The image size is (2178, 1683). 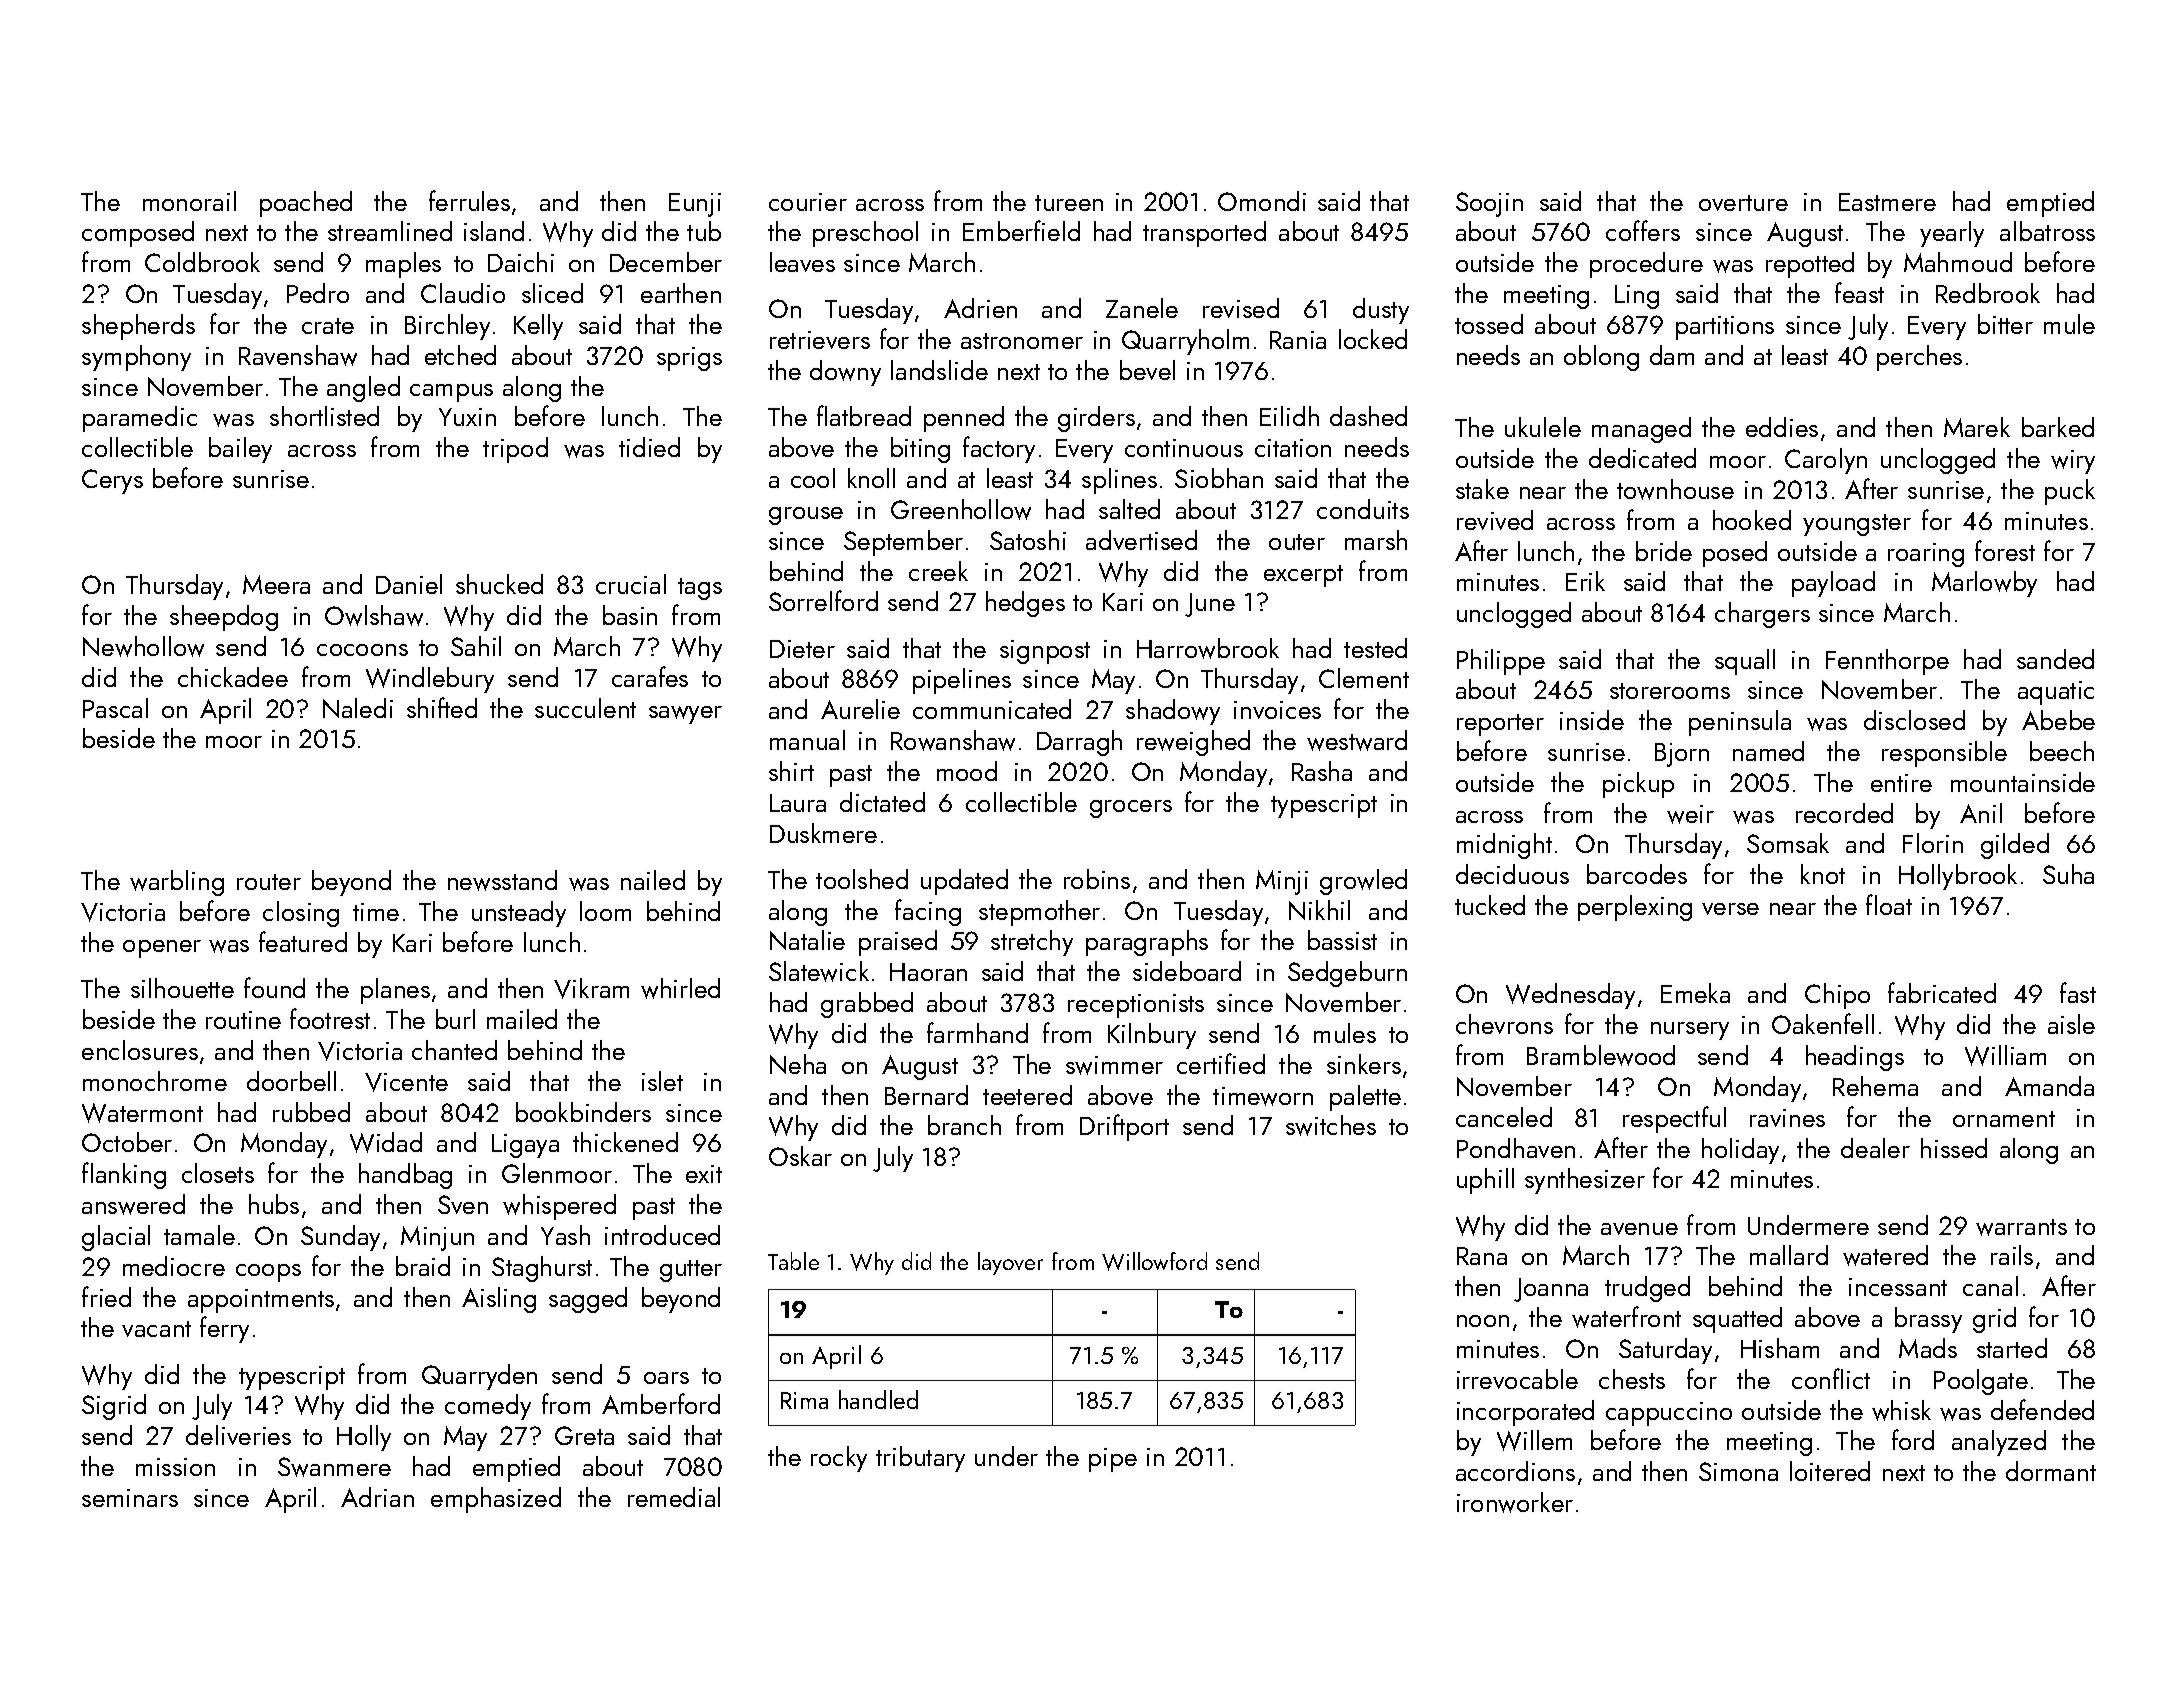 I want to click on courier, so click(x=808, y=202).
